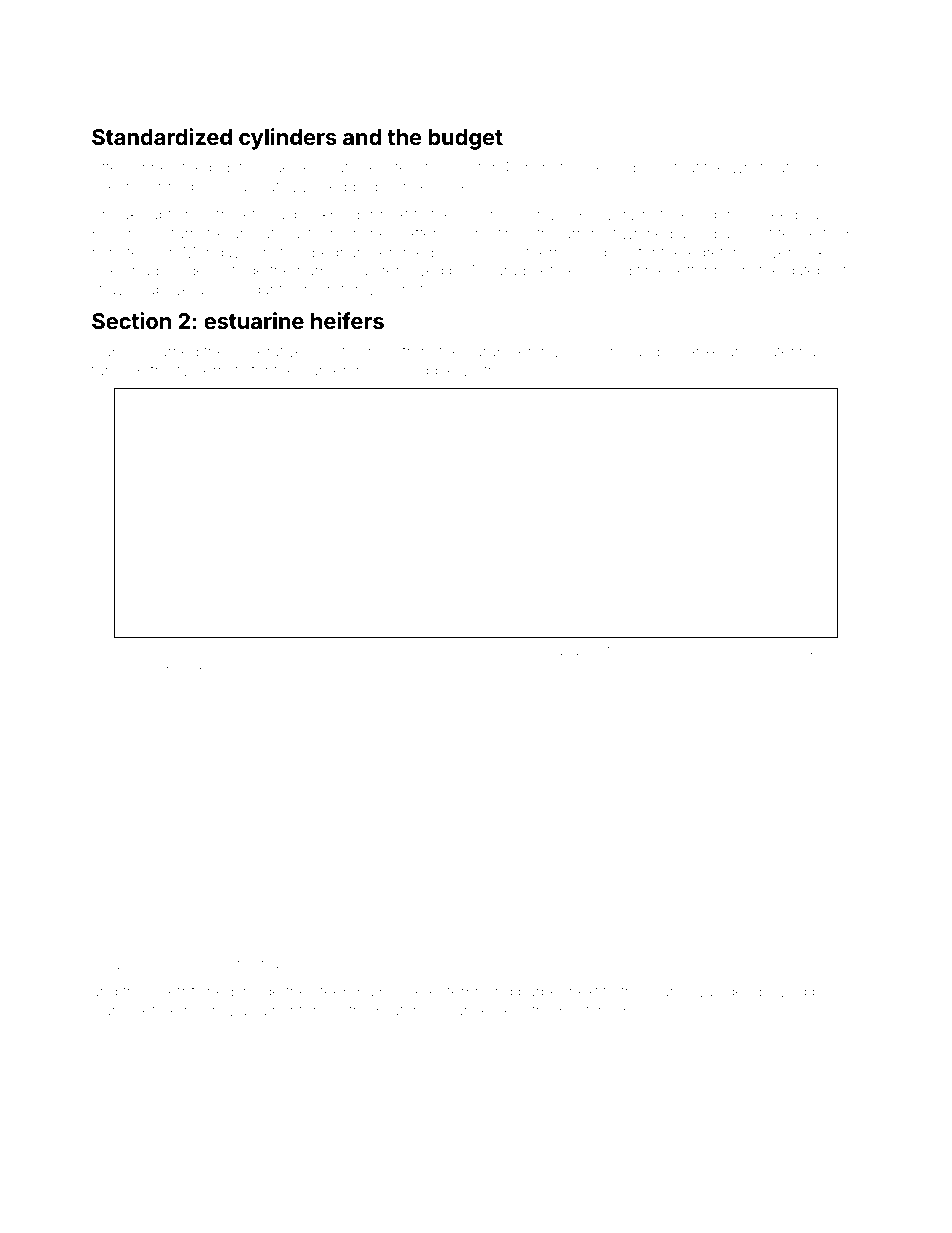  What do you see at coordinates (172, 650) in the screenshot?
I see `Steven` at bounding box center [172, 650].
